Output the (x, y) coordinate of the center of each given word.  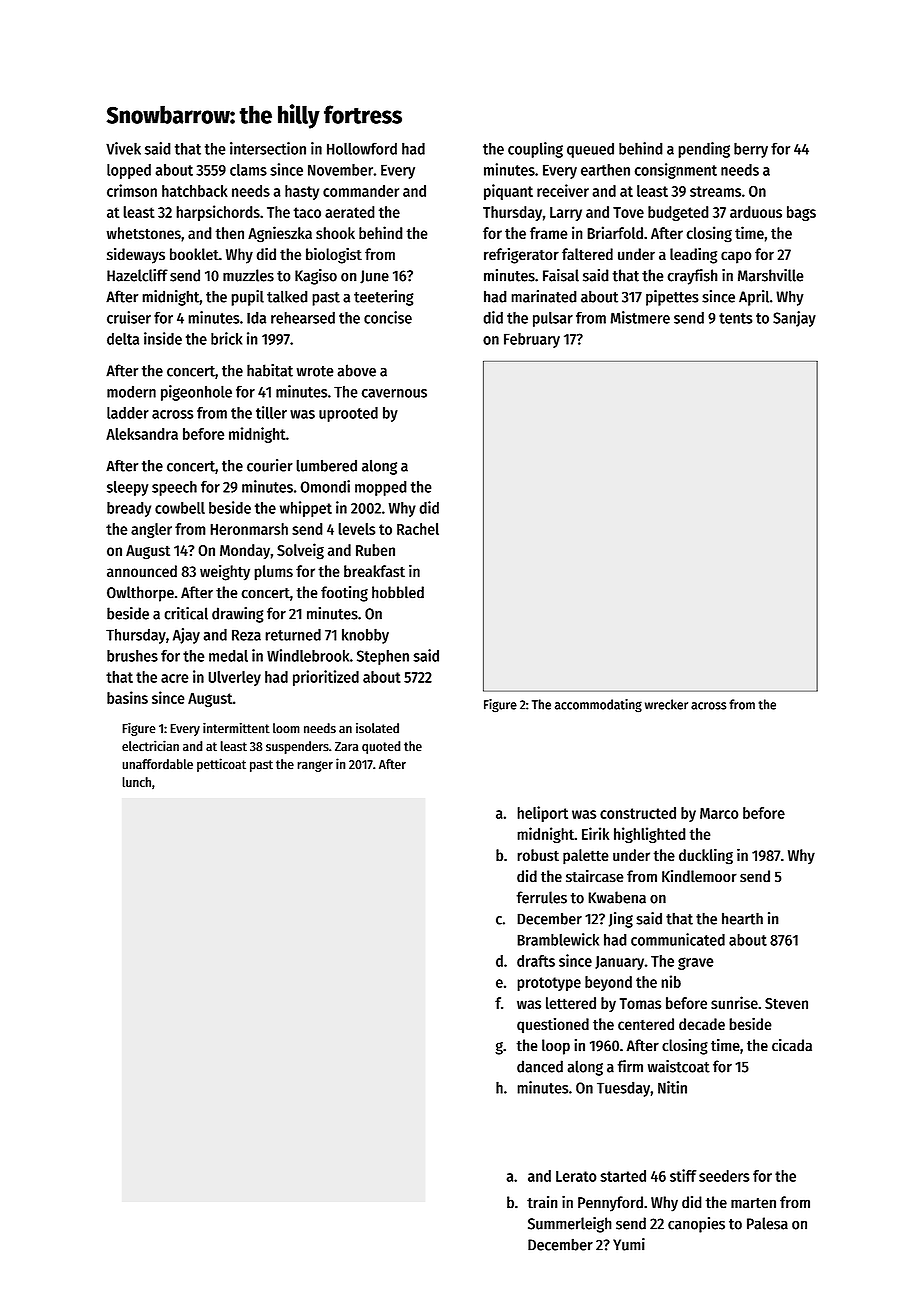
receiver (563, 190)
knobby (365, 636)
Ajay (186, 636)
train (542, 1202)
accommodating (598, 706)
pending (704, 150)
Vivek (123, 148)
